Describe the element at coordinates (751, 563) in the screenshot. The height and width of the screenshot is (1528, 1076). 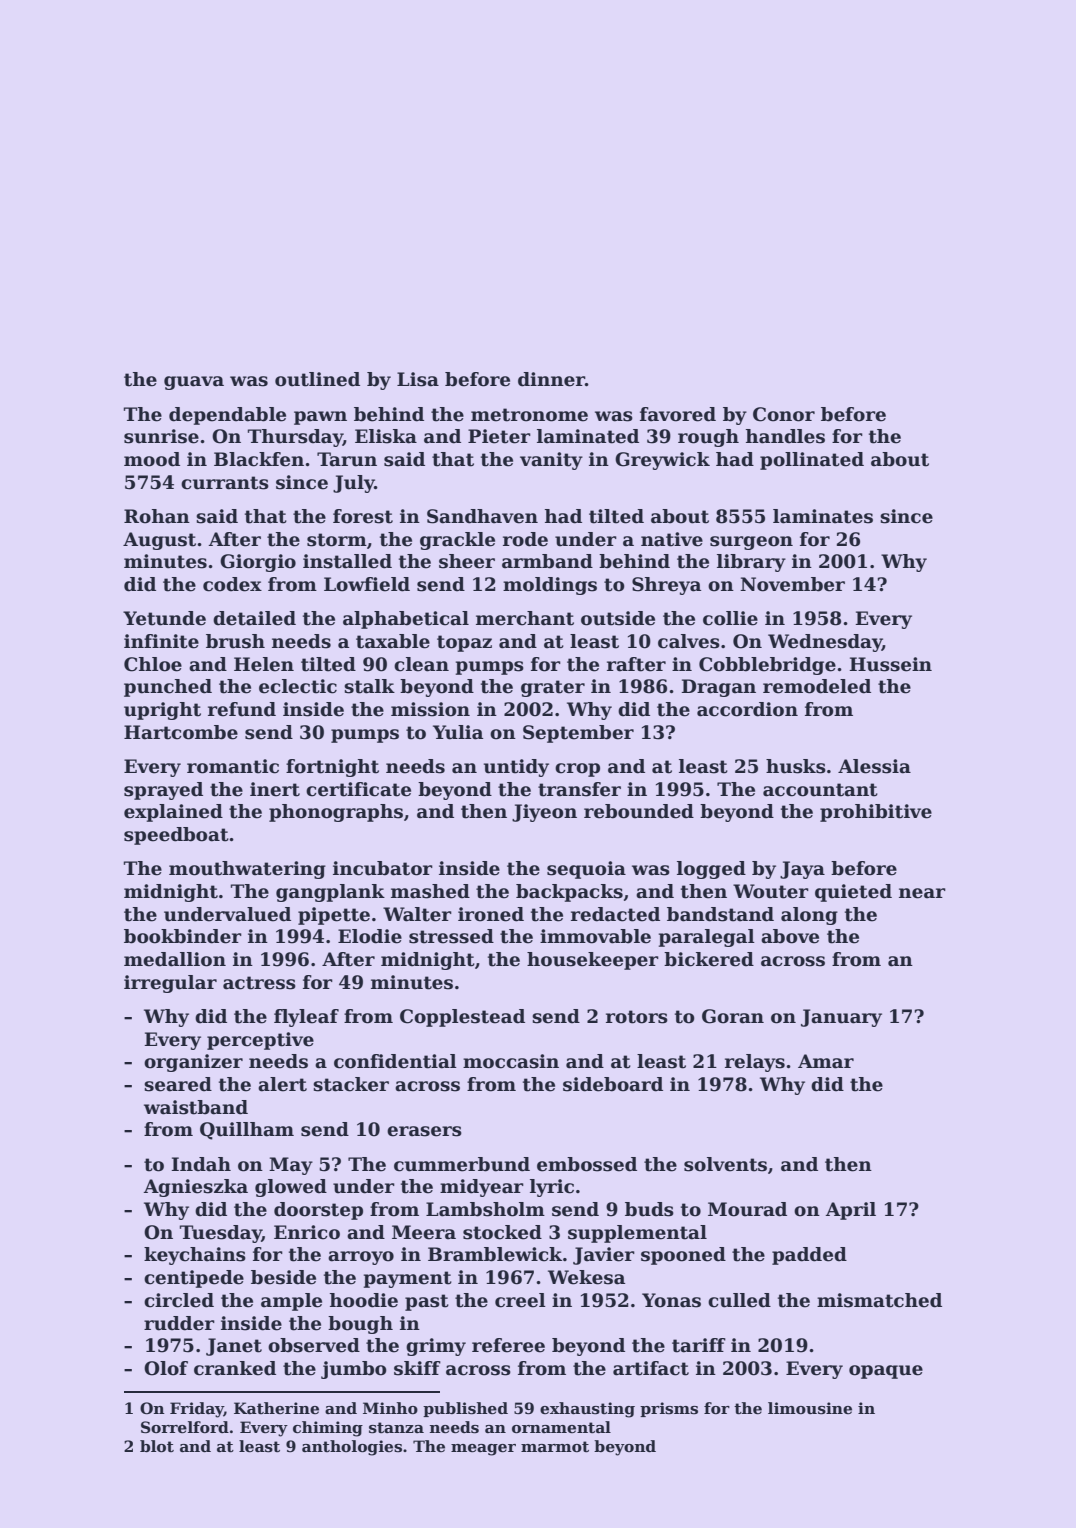
I see `library` at that location.
